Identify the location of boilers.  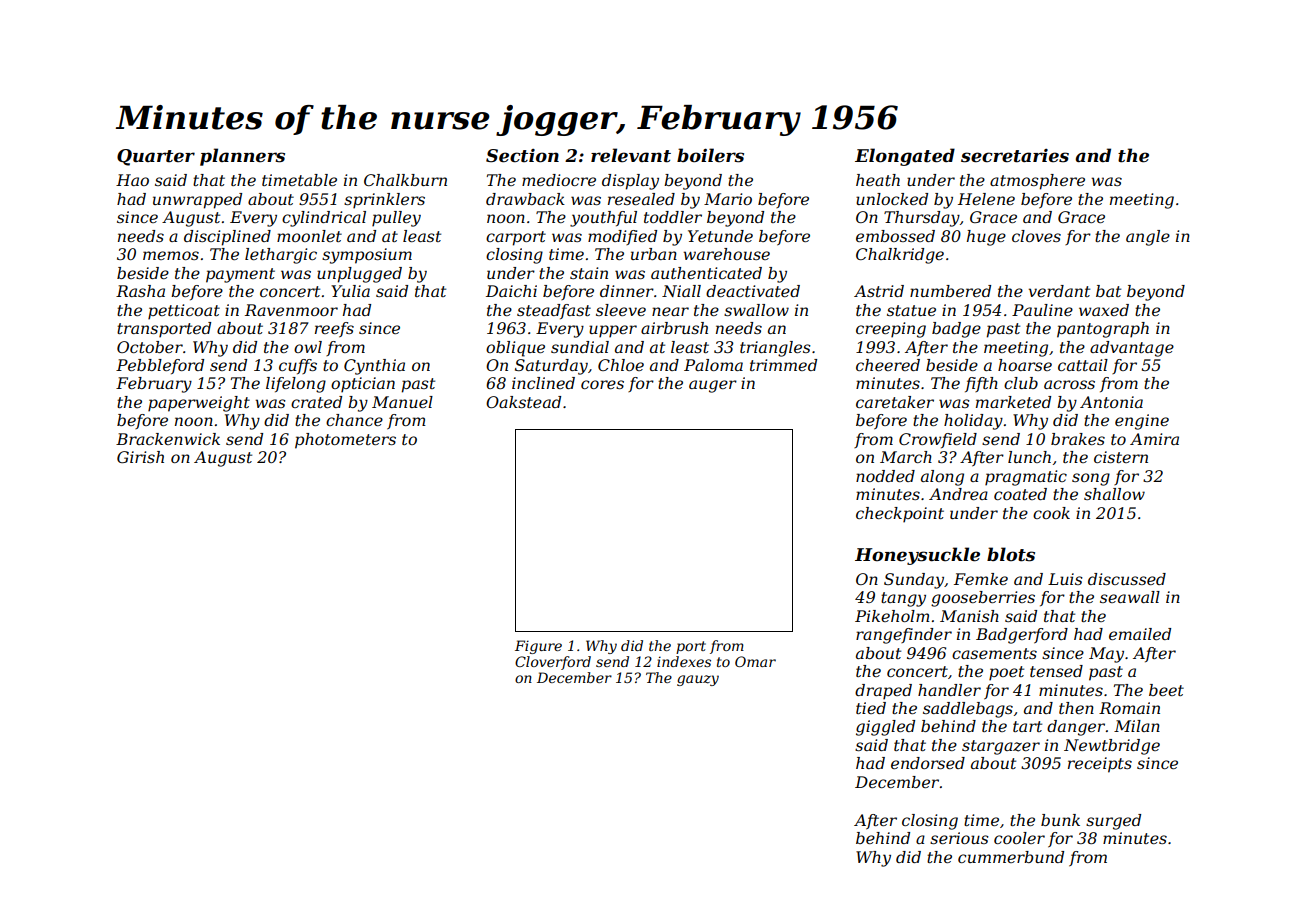
(710, 155).
